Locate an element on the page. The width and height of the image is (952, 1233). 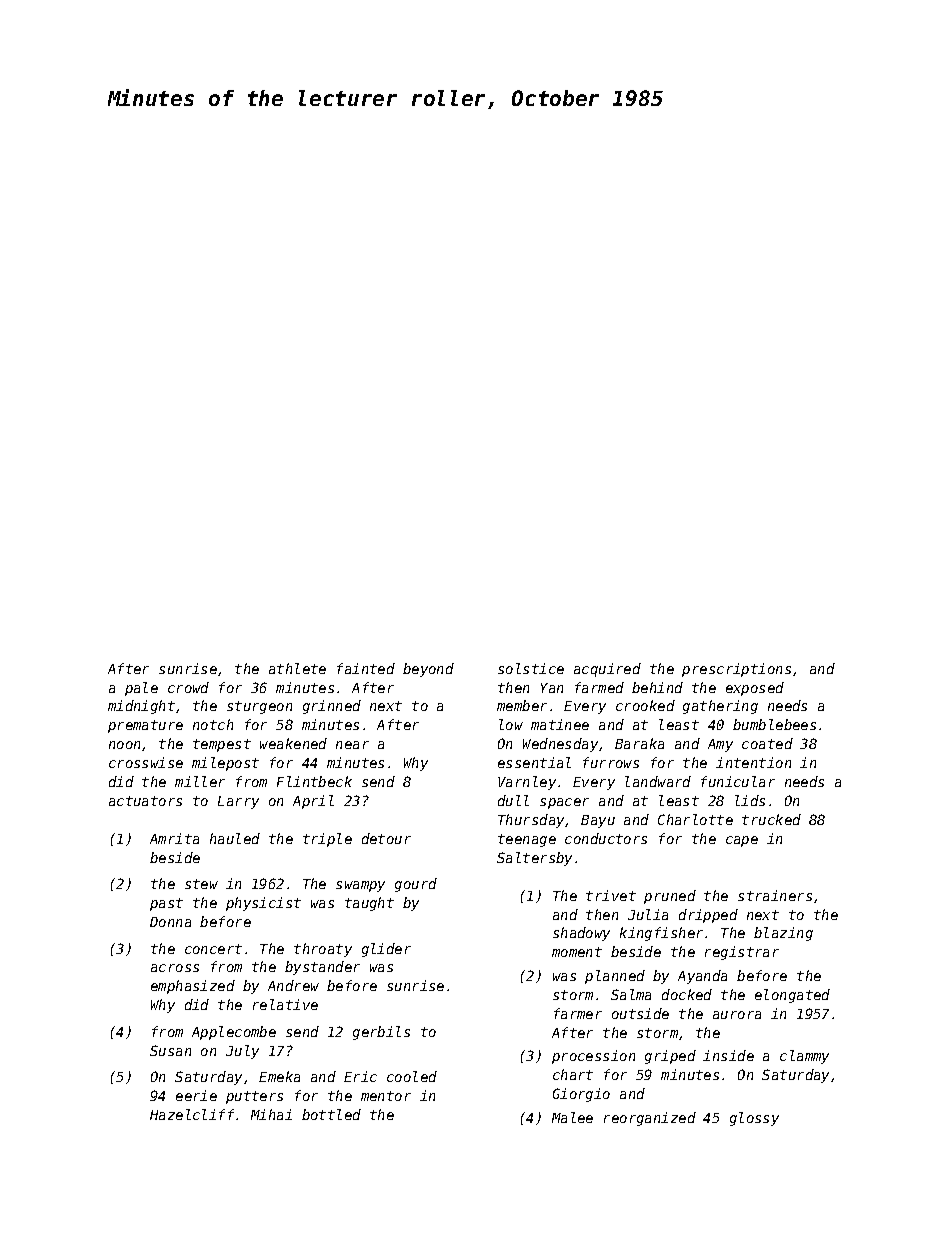
notch is located at coordinates (213, 724).
